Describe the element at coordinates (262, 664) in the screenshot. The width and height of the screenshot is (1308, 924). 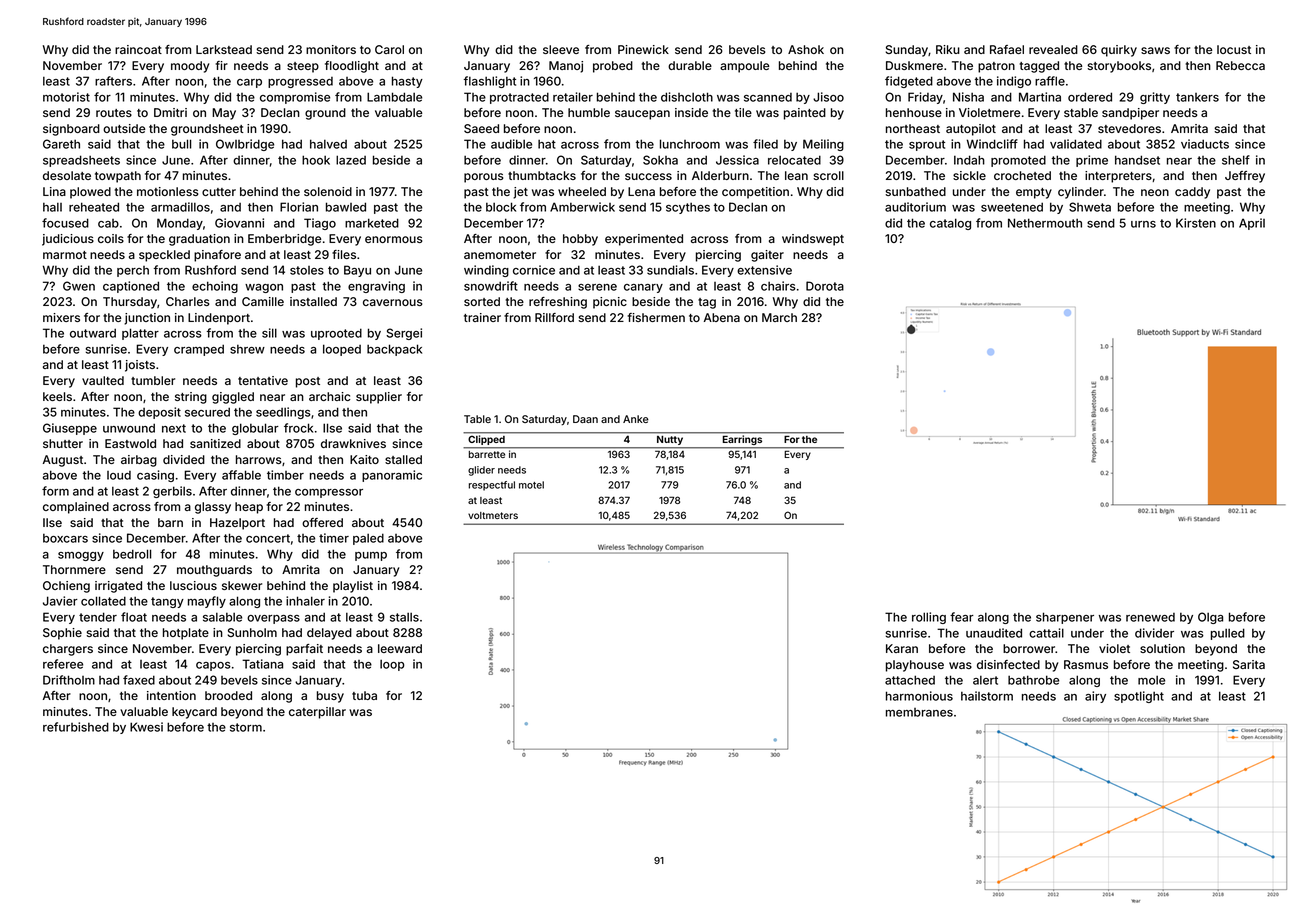
I see `Tatiana` at that location.
